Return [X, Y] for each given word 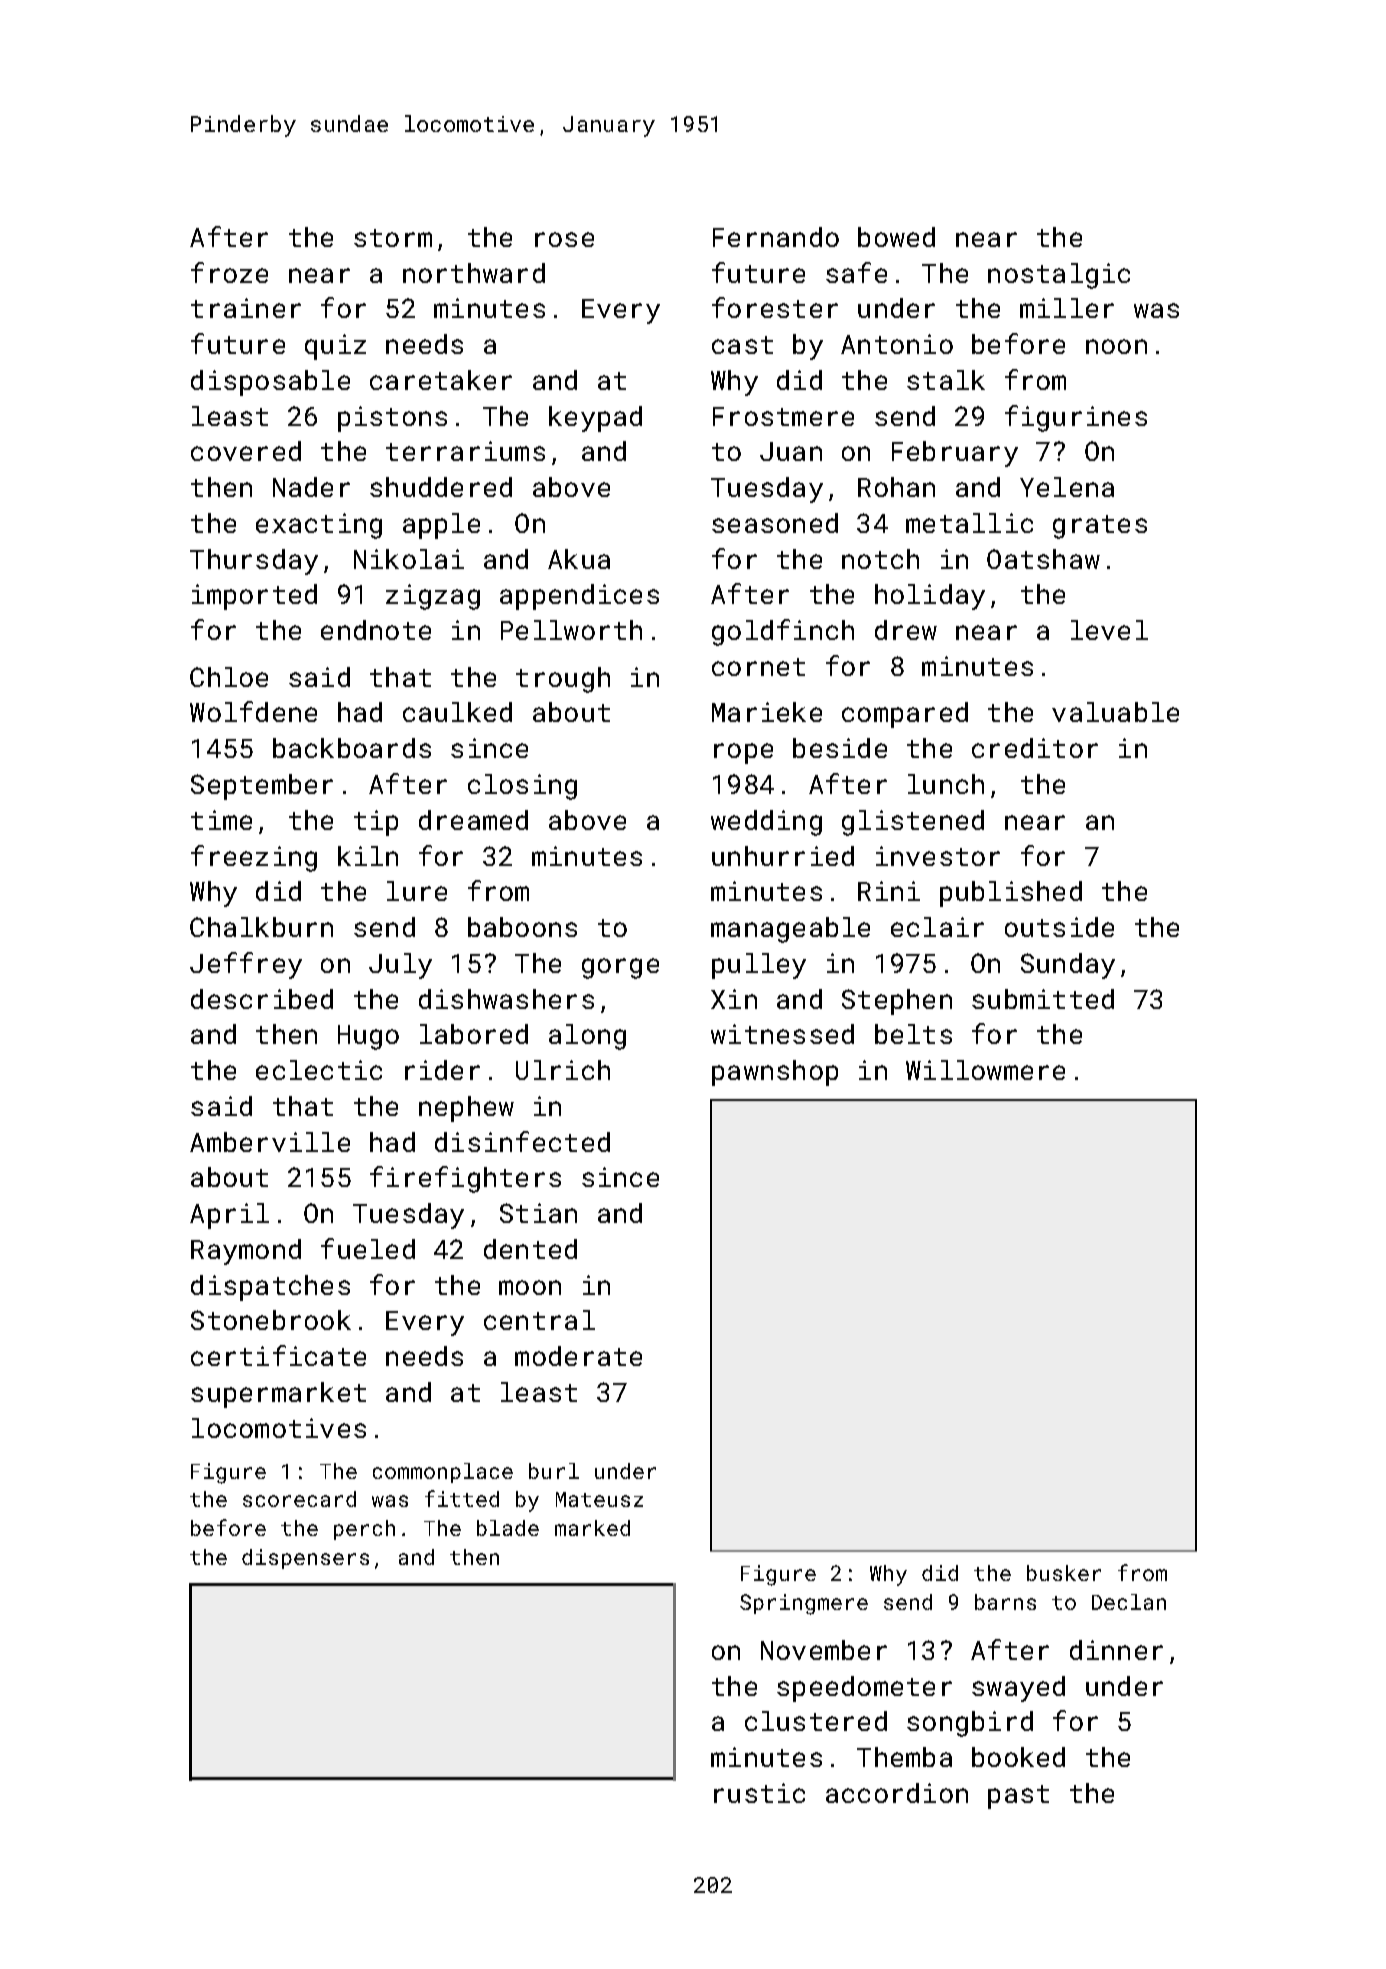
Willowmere [985, 1070]
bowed [896, 237]
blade [508, 1528]
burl [554, 1471]
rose [564, 239]
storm [393, 238]
